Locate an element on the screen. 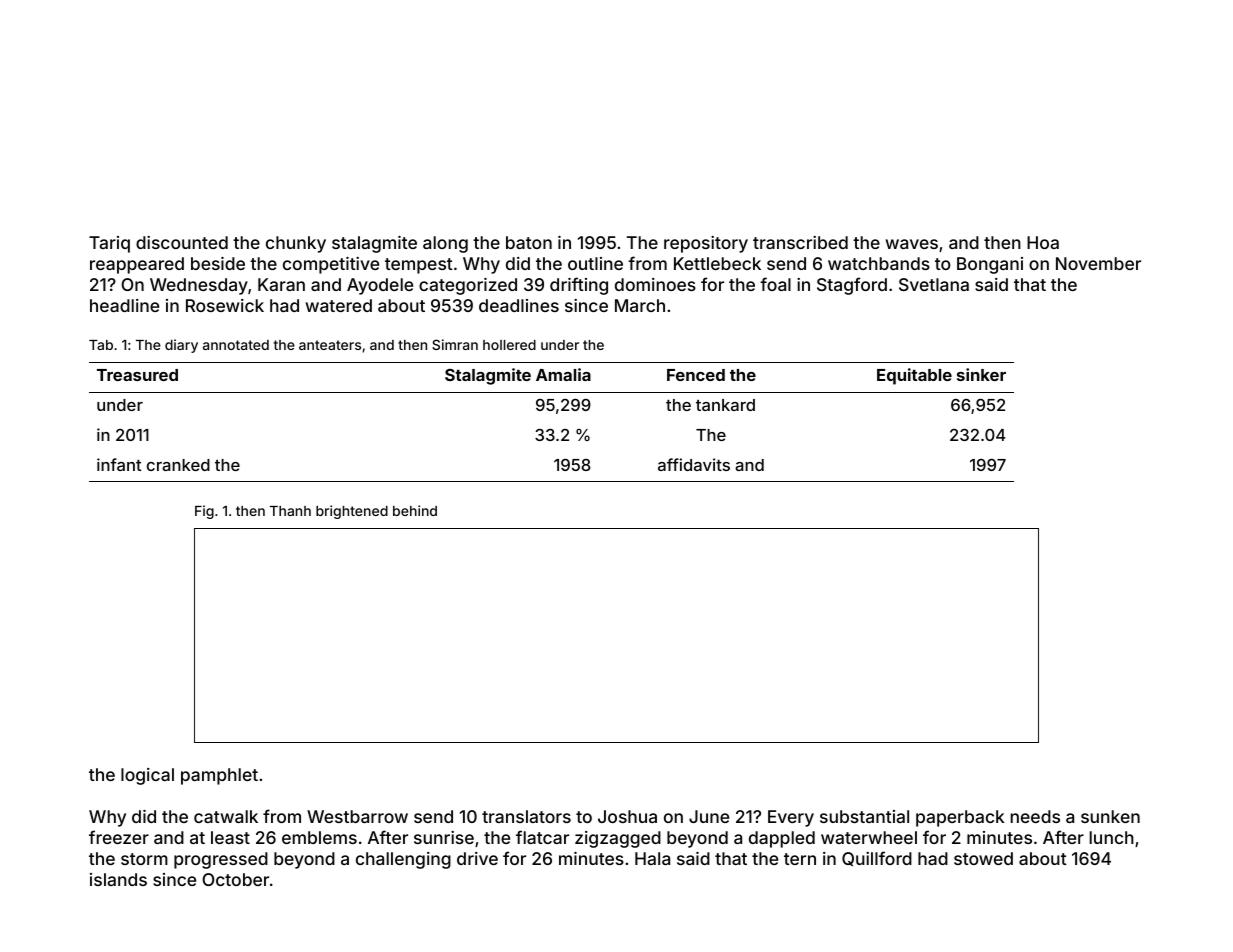 The image size is (1233, 952). Svetlana is located at coordinates (934, 284).
